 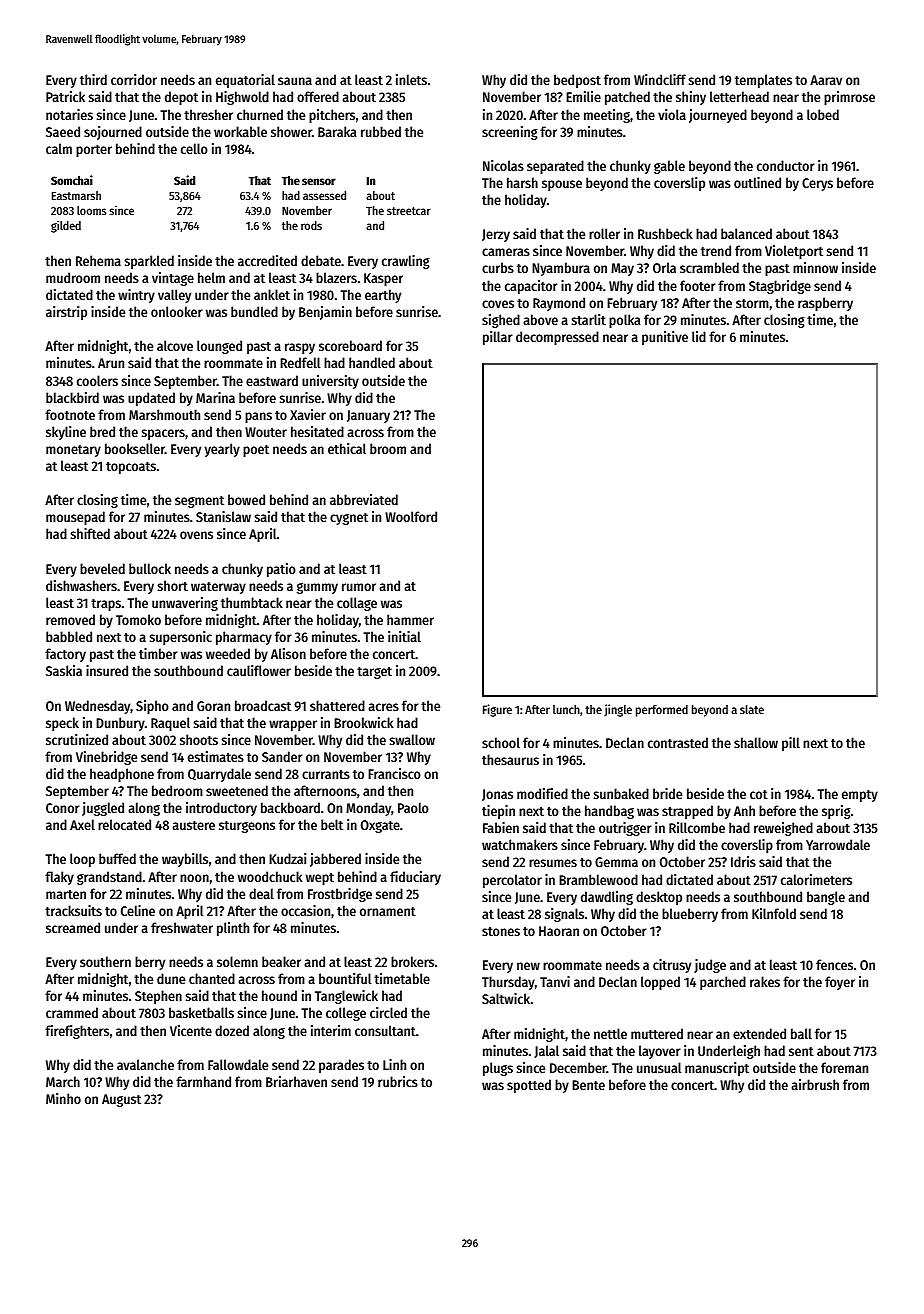 I want to click on slate, so click(x=752, y=709).
